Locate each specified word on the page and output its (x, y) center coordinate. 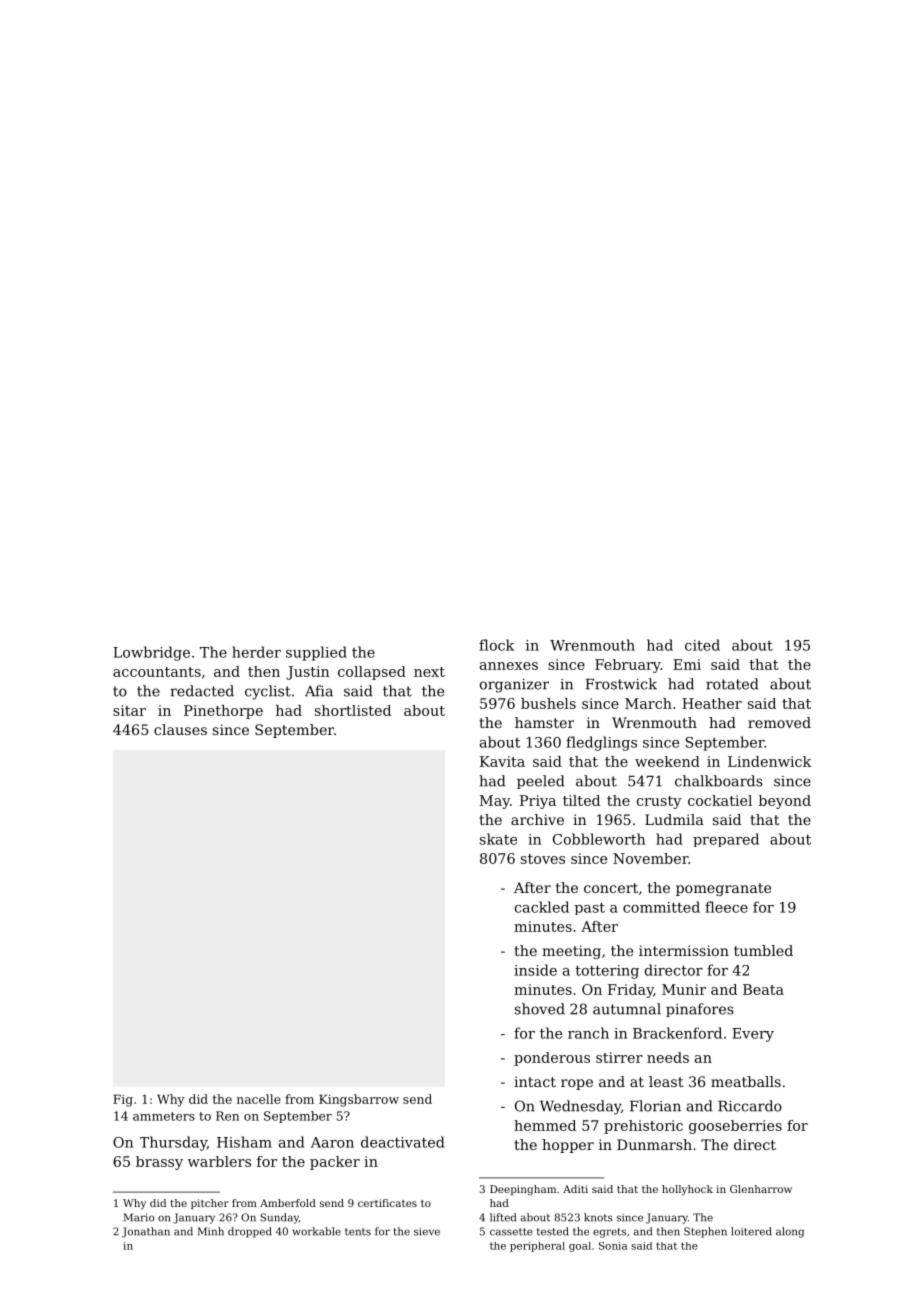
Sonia (613, 1246)
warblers (219, 1161)
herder (256, 652)
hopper (568, 1146)
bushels (548, 703)
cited (702, 645)
